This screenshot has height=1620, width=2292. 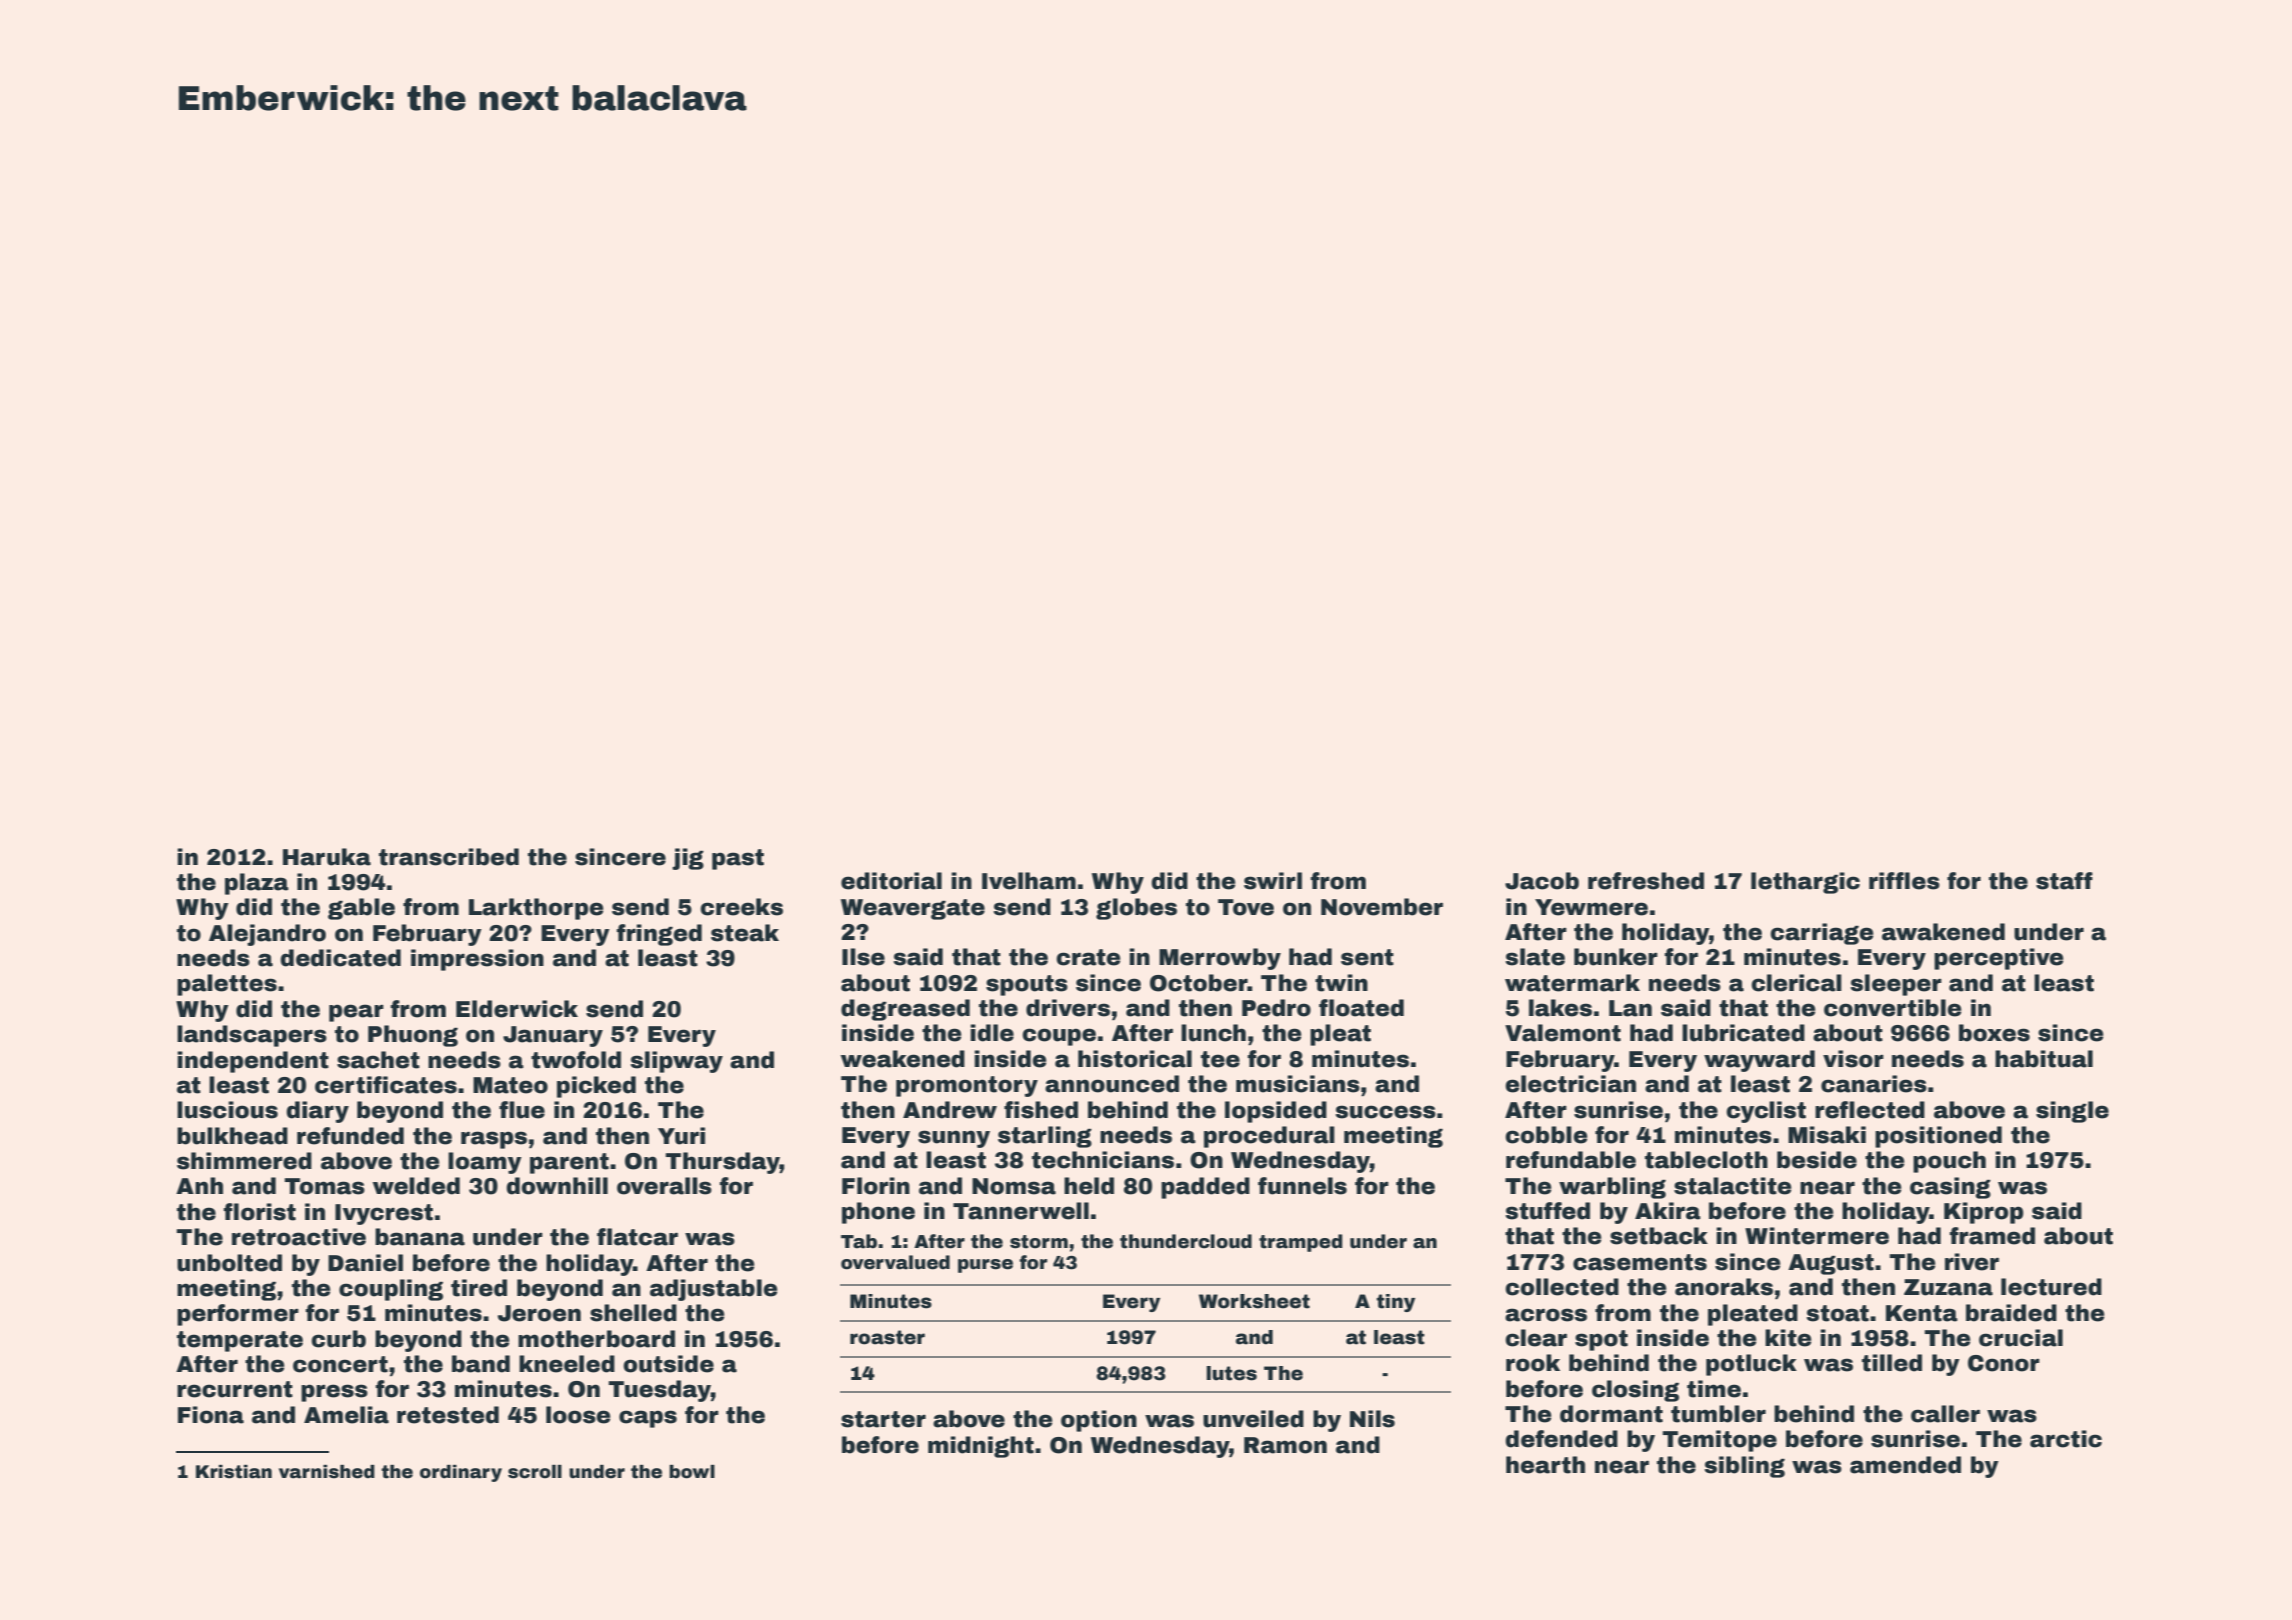 What do you see at coordinates (1285, 1445) in the screenshot?
I see `Ramon` at bounding box center [1285, 1445].
